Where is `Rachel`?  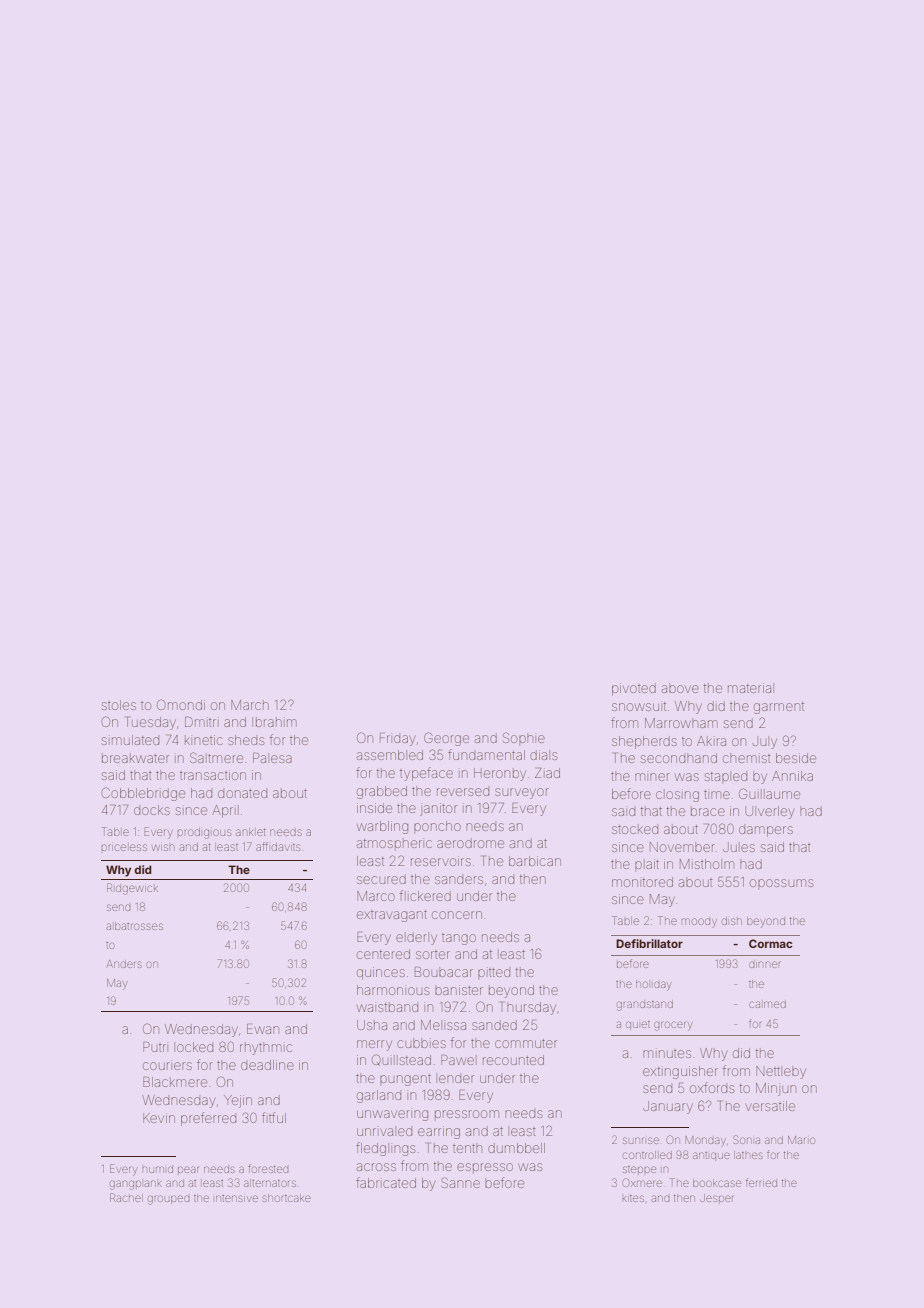
Rachel is located at coordinates (126, 1197).
